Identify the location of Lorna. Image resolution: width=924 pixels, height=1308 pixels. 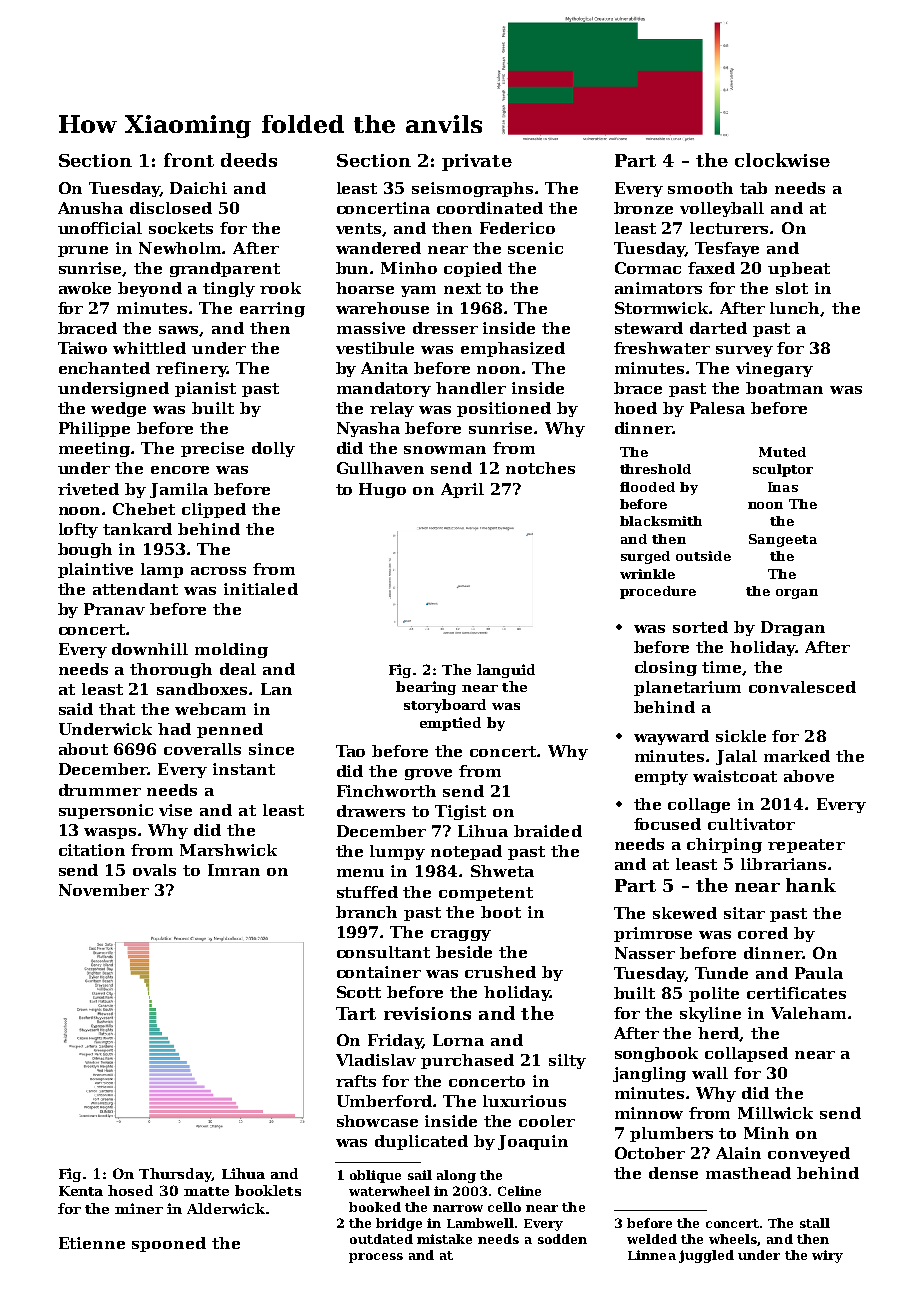
(458, 1040).
